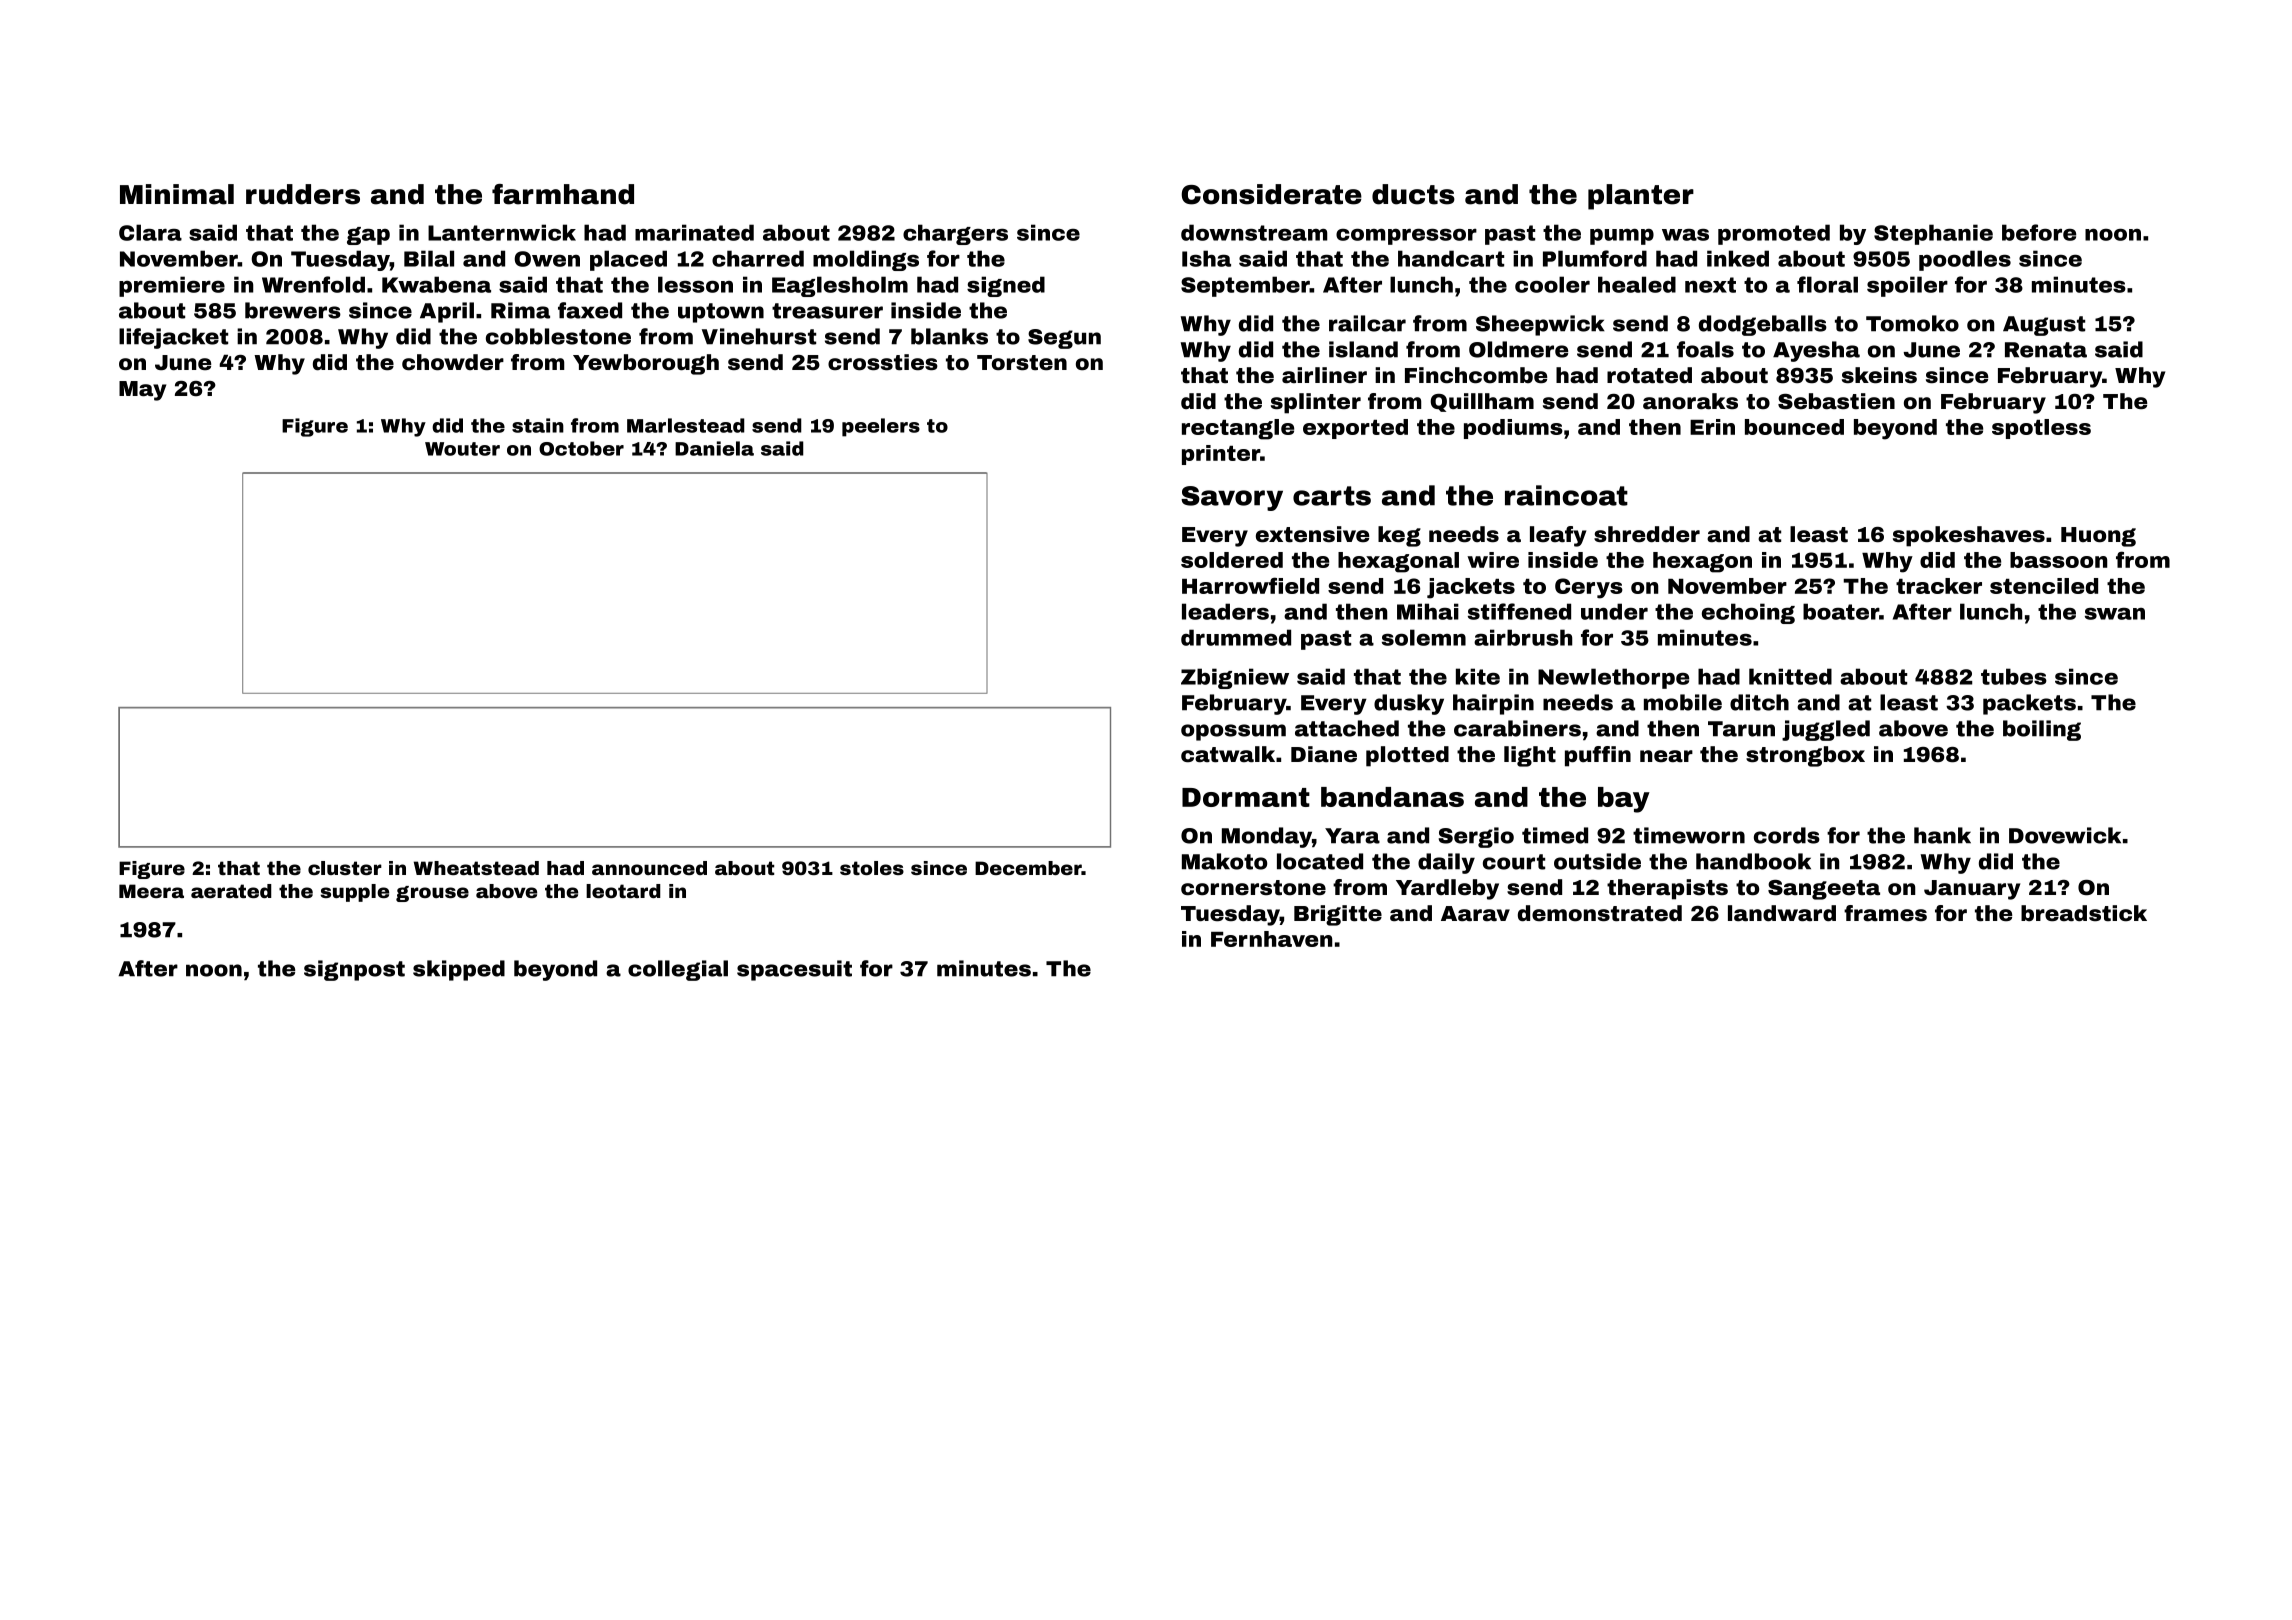  What do you see at coordinates (1221, 455) in the screenshot?
I see `printer` at bounding box center [1221, 455].
